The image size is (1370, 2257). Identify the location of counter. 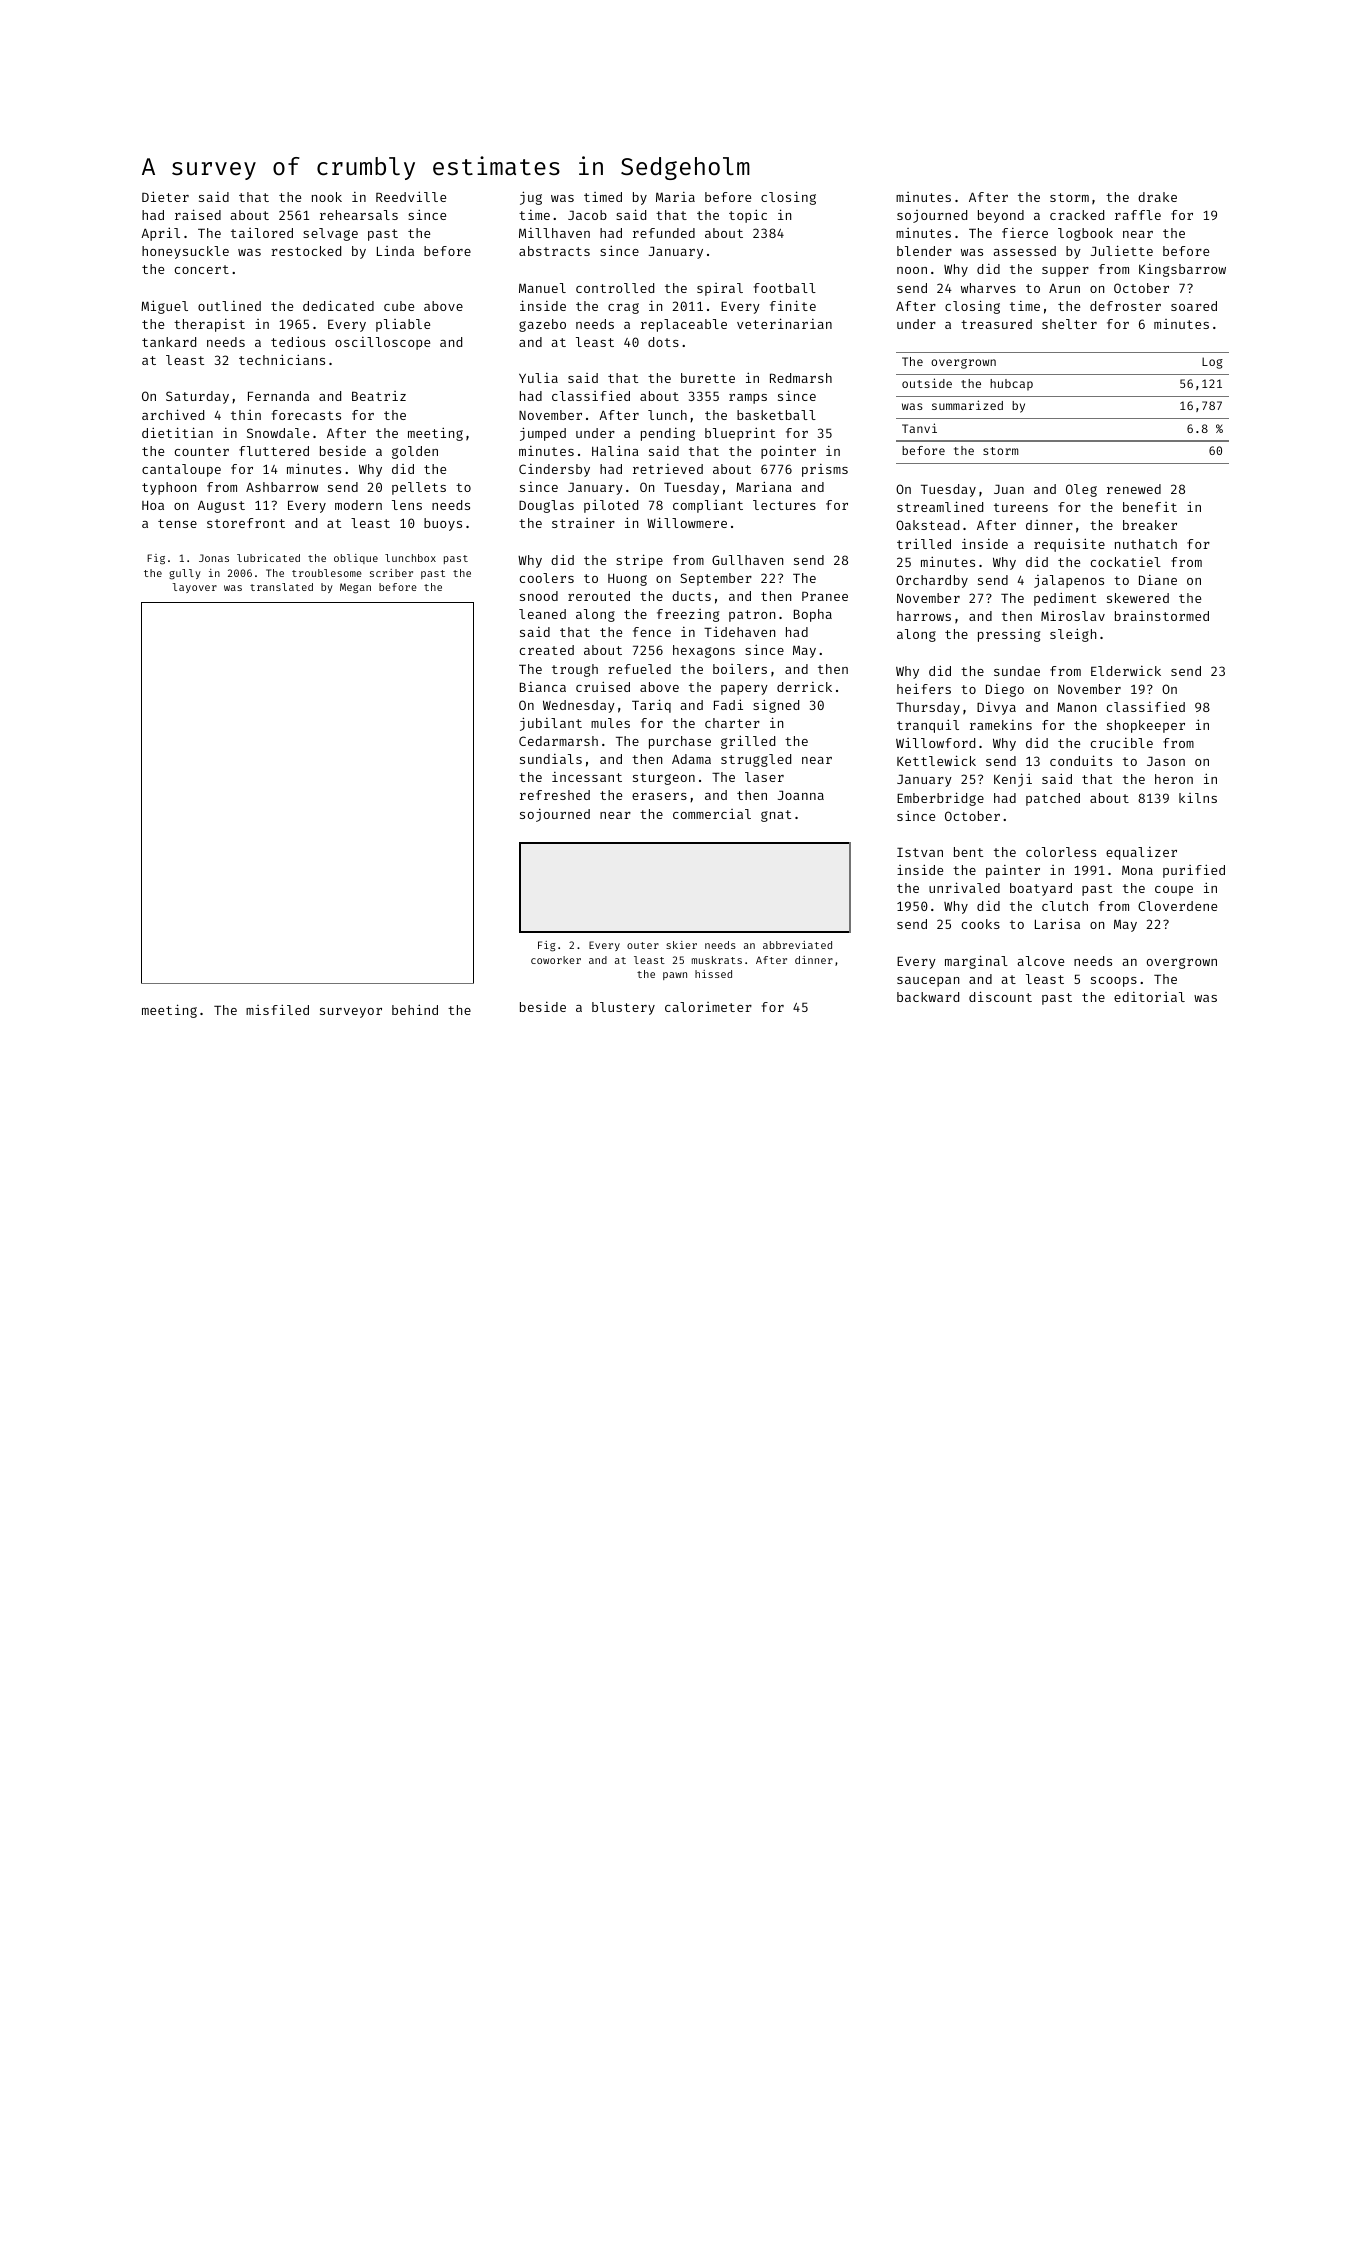
(202, 451).
